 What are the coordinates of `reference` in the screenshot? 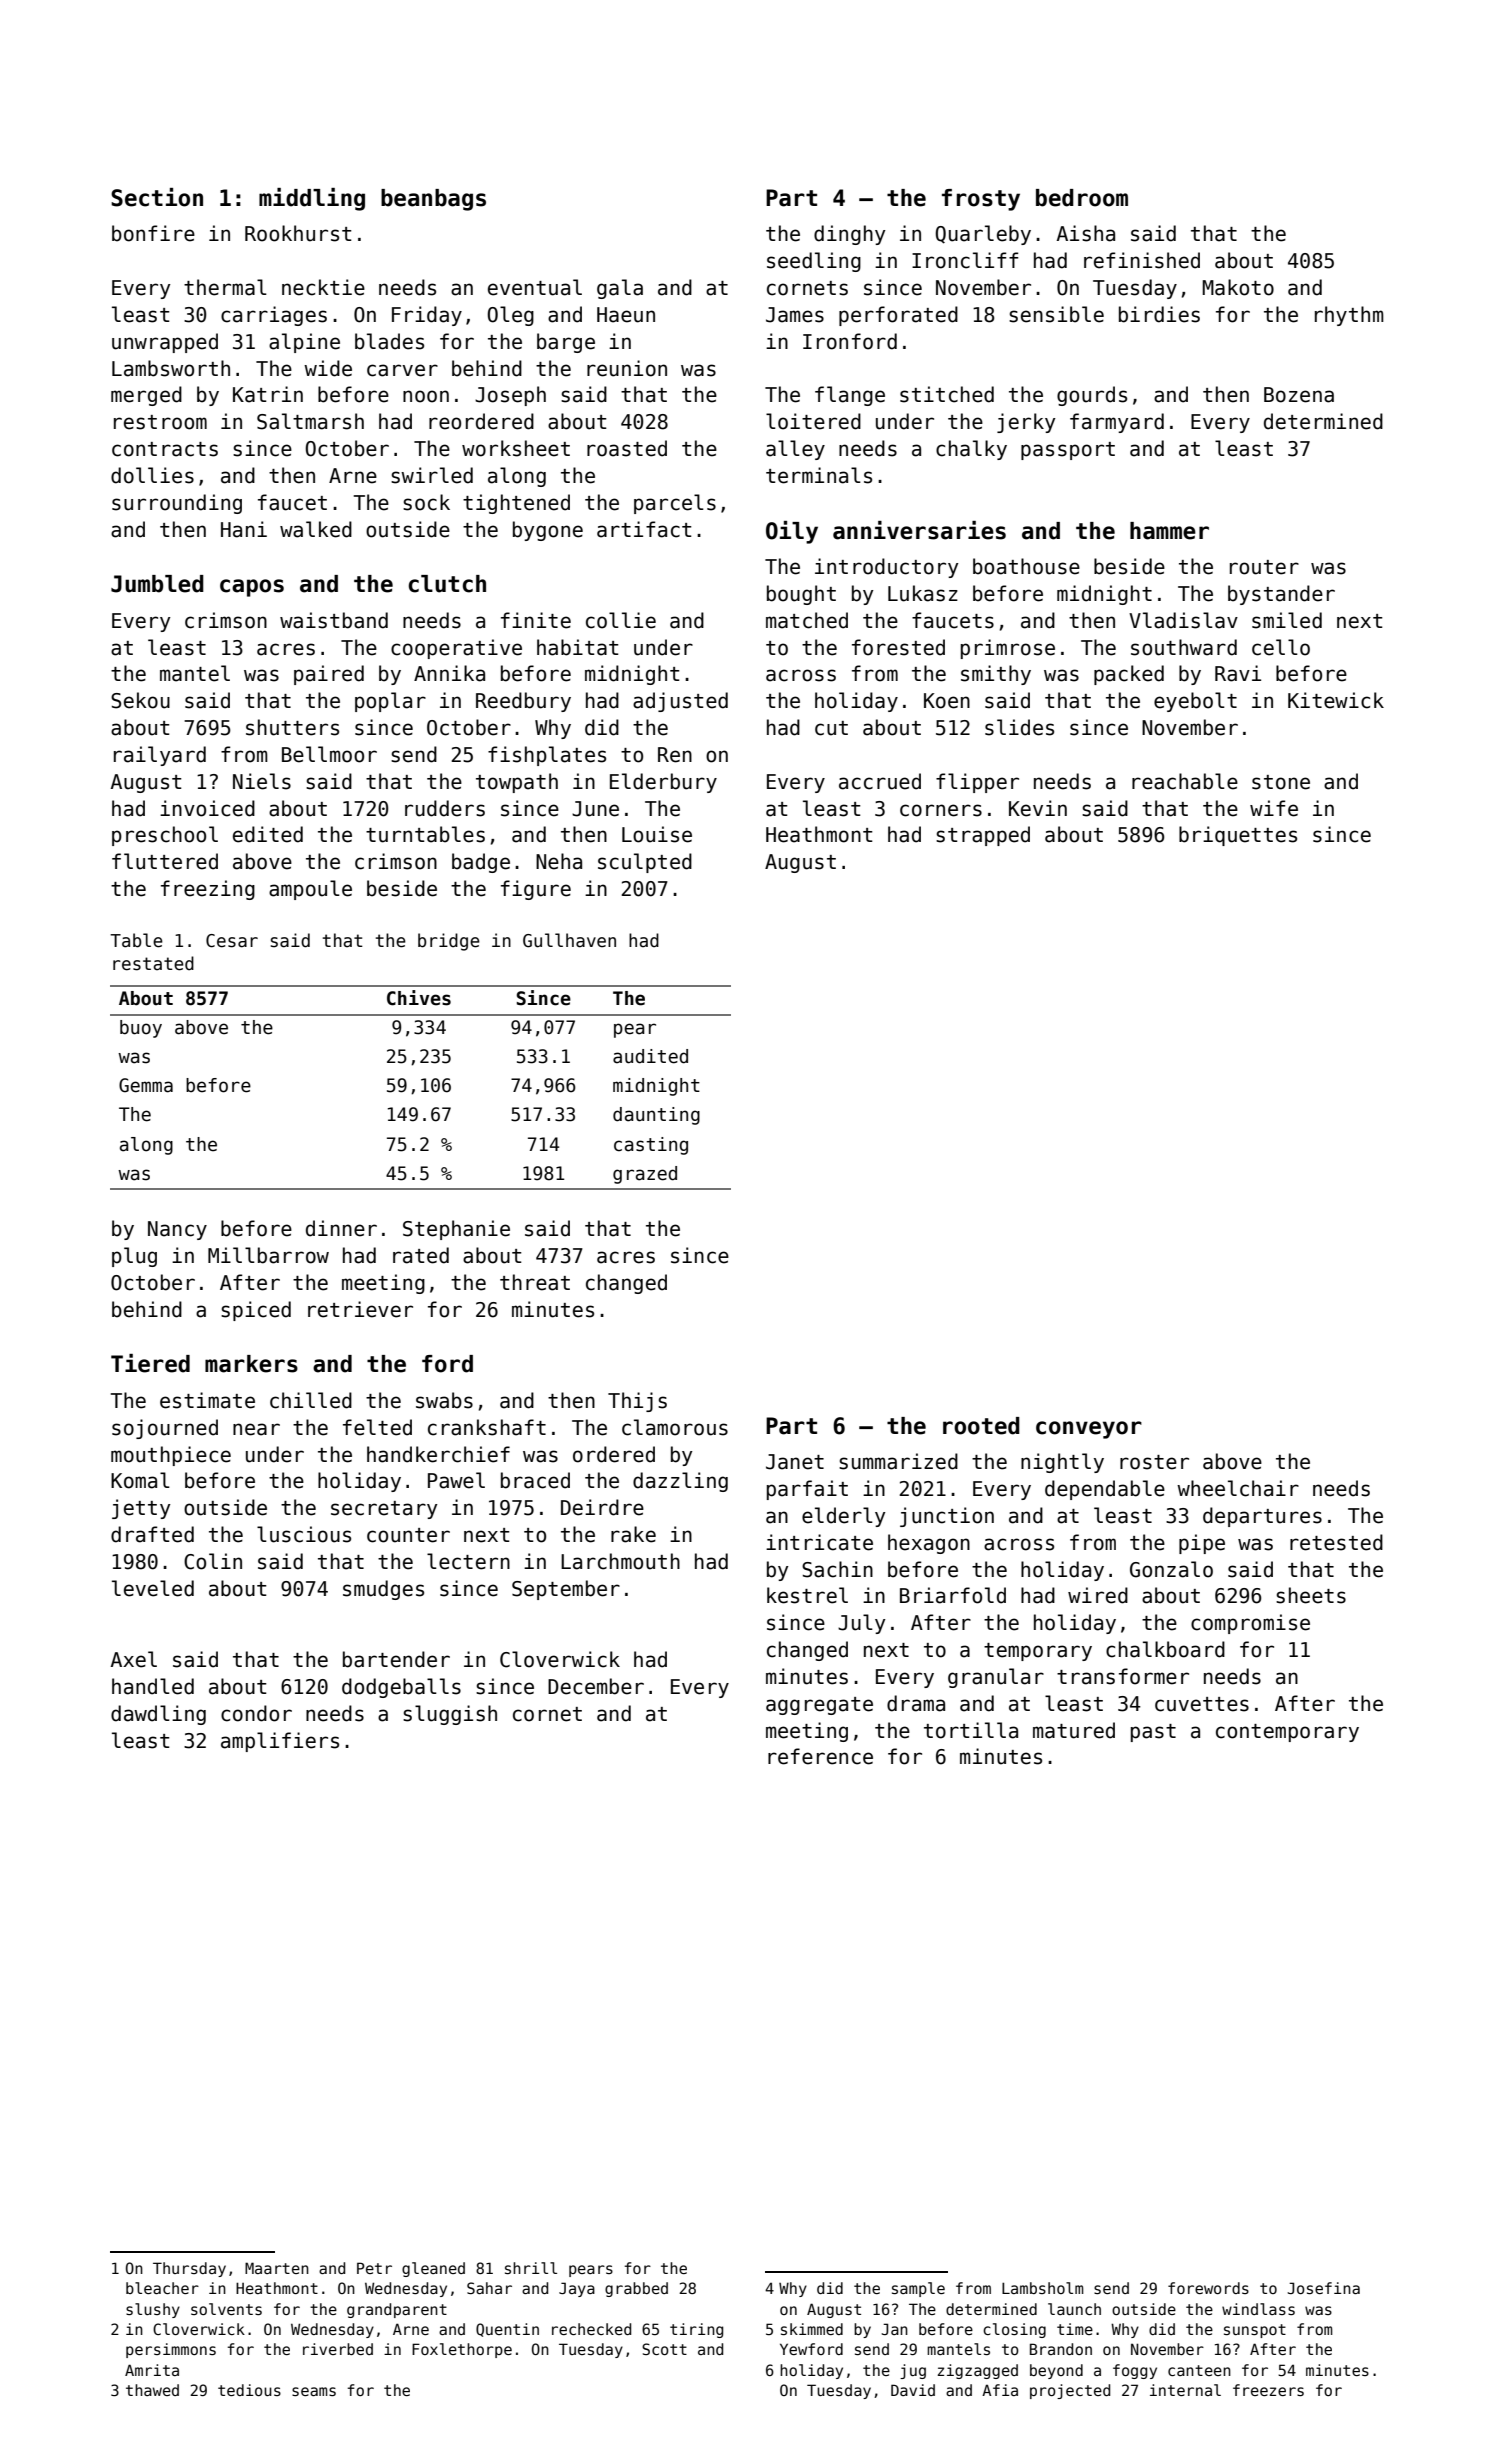 It's located at (820, 1756).
